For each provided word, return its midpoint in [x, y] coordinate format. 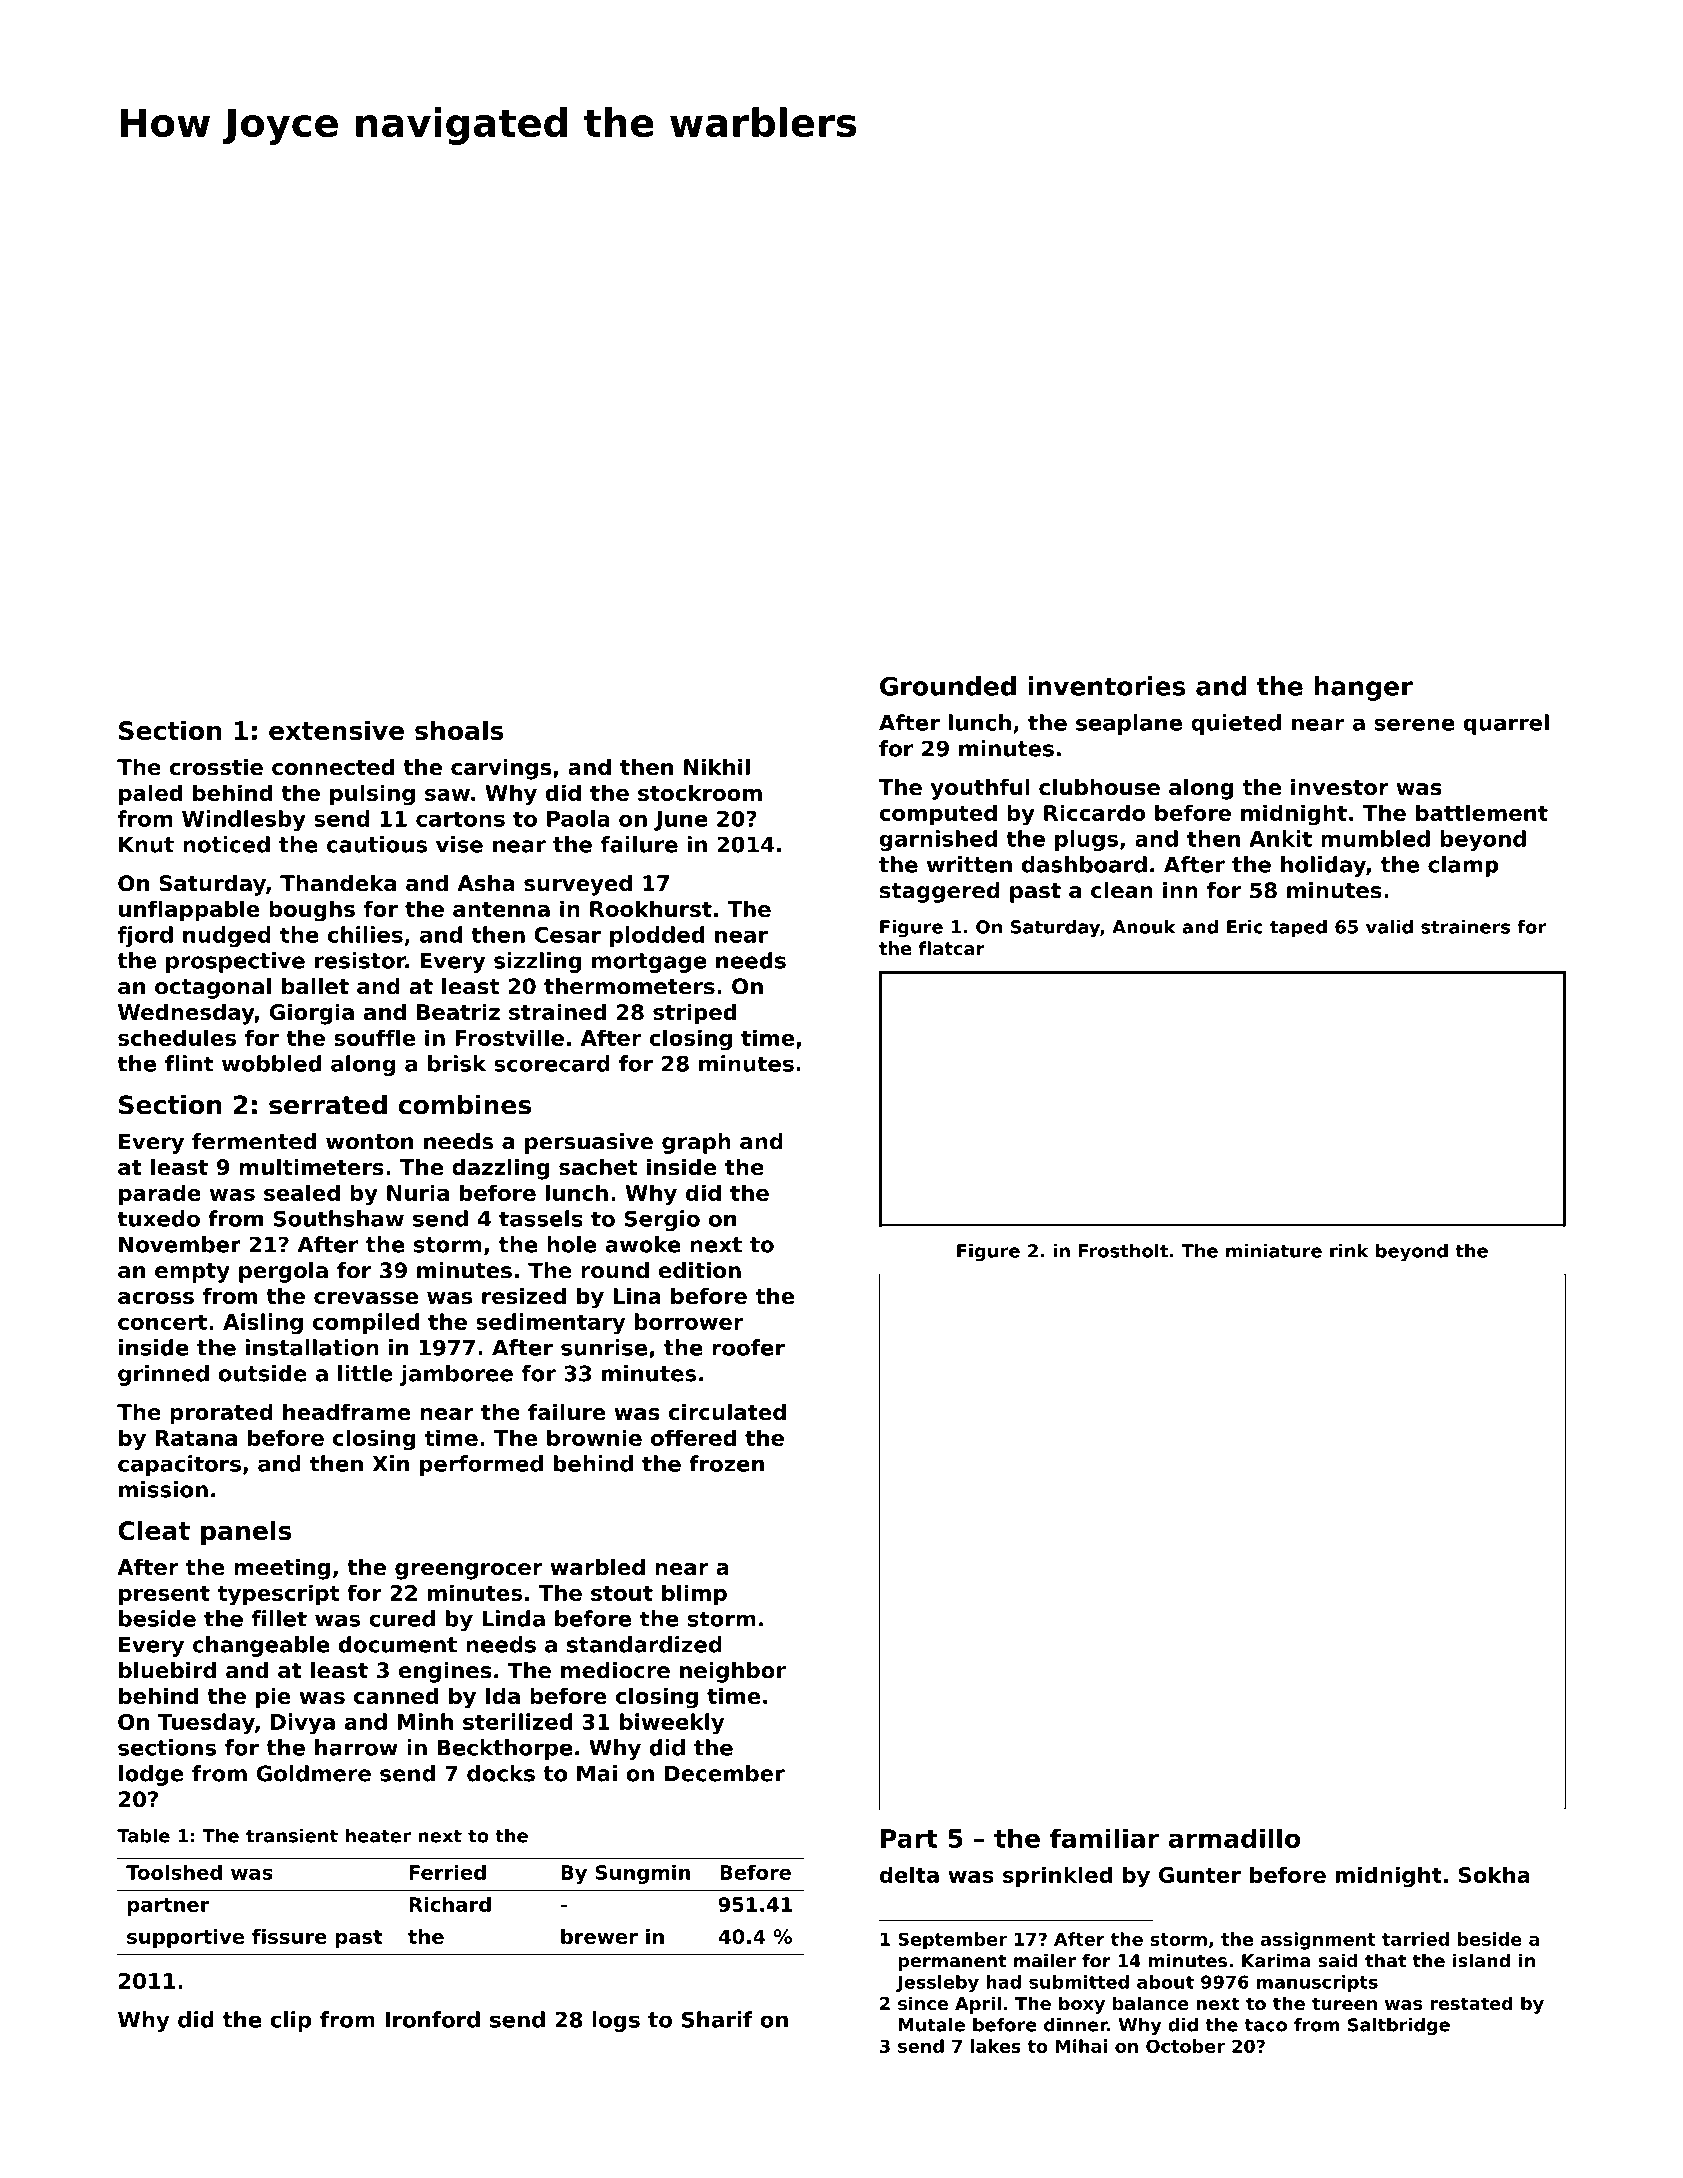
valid [1389, 927]
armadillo [1234, 1838]
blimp [694, 1594]
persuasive [589, 1143]
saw [447, 795]
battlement [1482, 812]
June [681, 821]
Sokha [1494, 1874]
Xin [390, 1463]
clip [290, 2021]
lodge [151, 1775]
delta [909, 1874]
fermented [254, 1141]
